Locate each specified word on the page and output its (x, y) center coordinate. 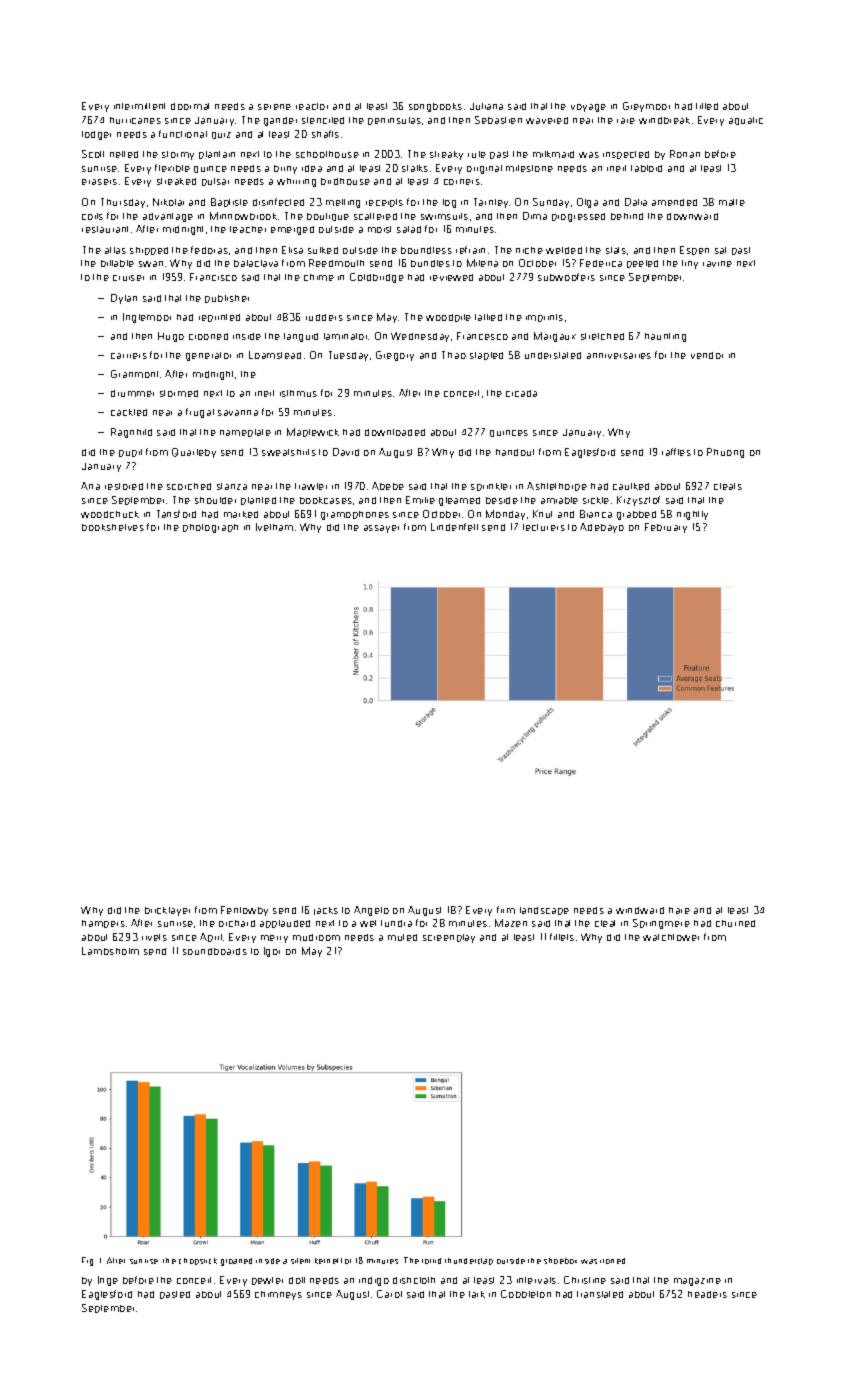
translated (600, 1294)
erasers (99, 182)
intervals (536, 1280)
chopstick (198, 1261)
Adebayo (602, 528)
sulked (323, 250)
